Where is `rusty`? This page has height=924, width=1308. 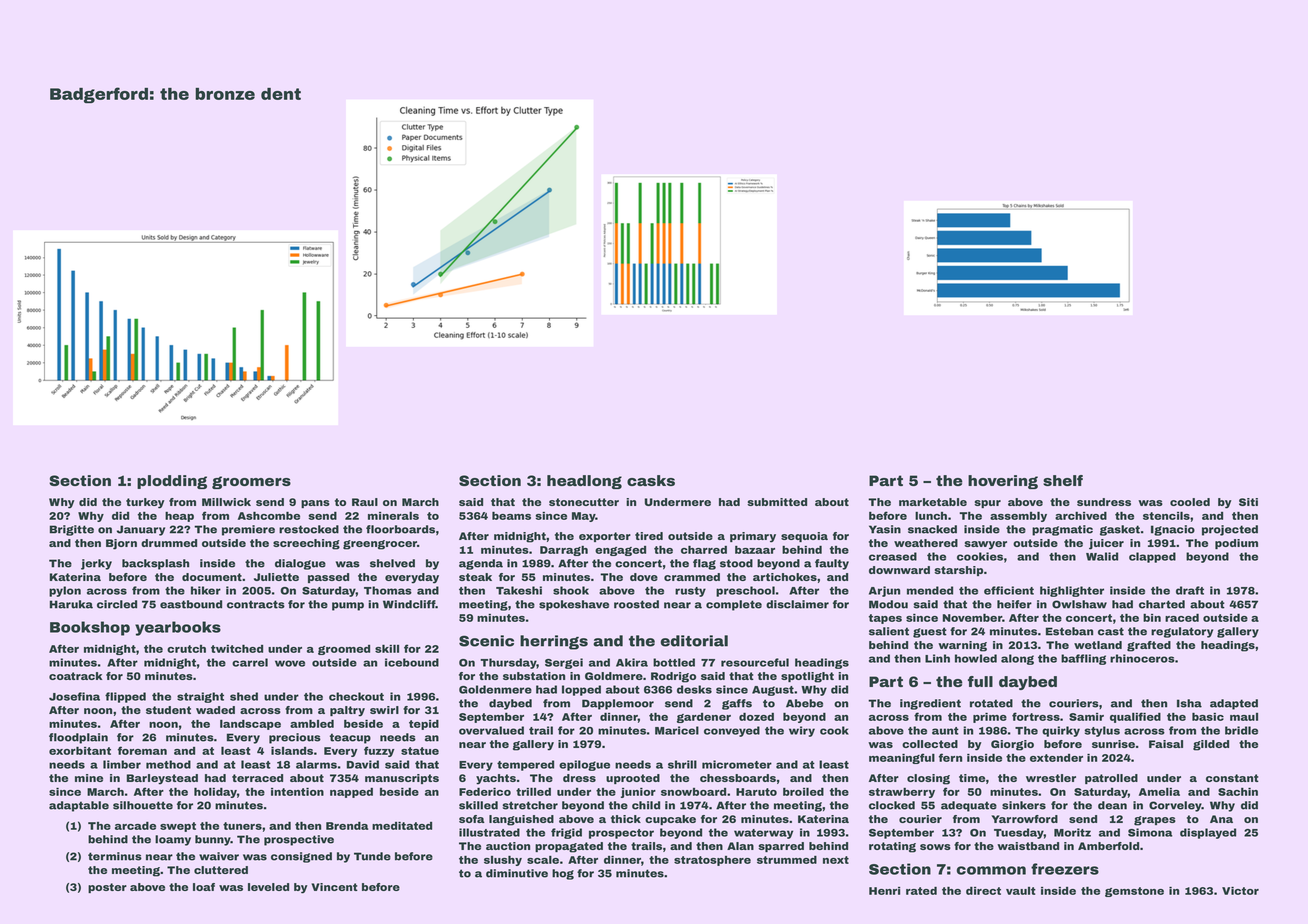 rusty is located at coordinates (690, 592).
